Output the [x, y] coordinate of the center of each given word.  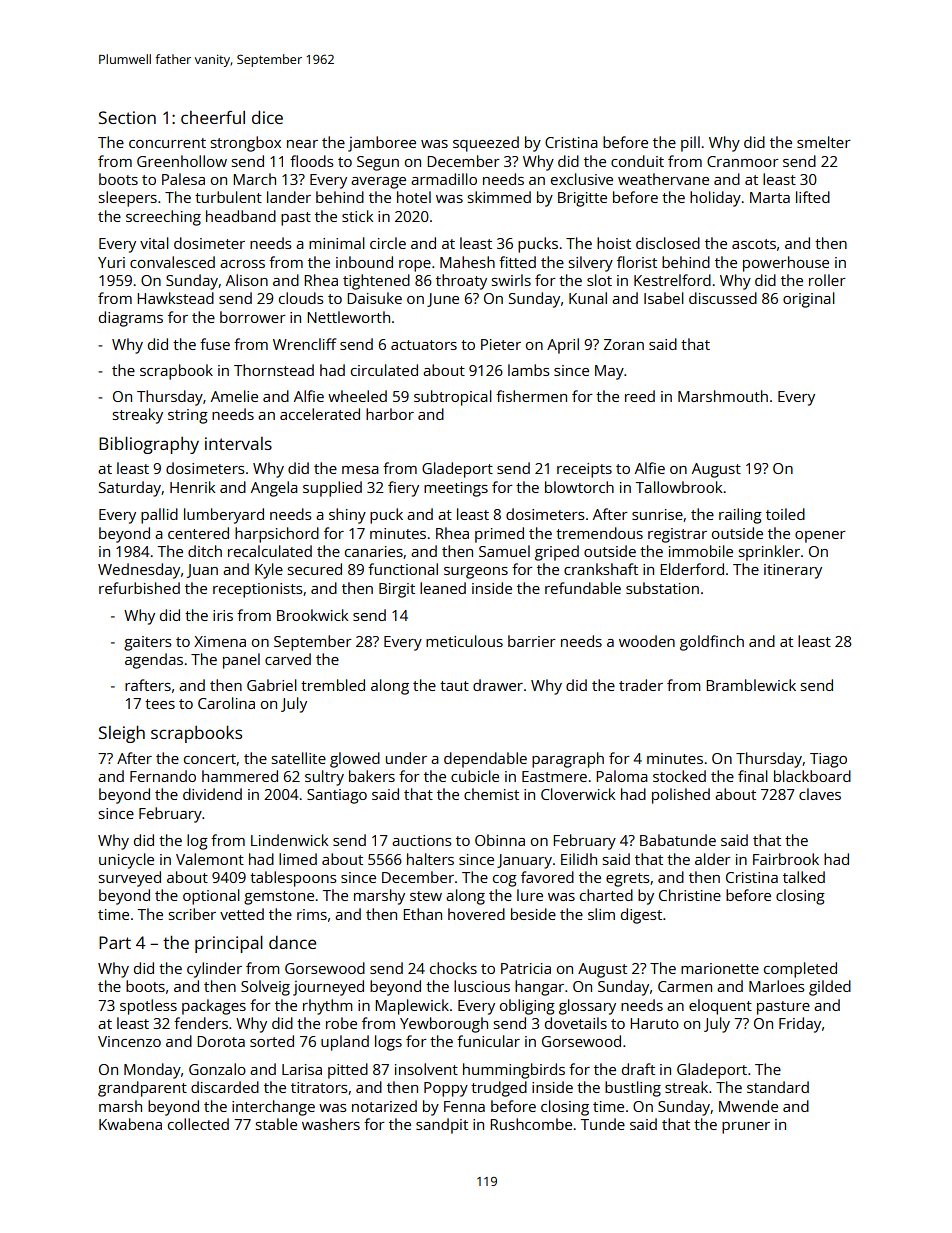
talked [804, 877]
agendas [154, 661]
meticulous [464, 641]
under [406, 758]
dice [267, 117]
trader [641, 685]
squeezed [486, 144]
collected [198, 1124]
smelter [824, 142]
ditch [205, 551]
